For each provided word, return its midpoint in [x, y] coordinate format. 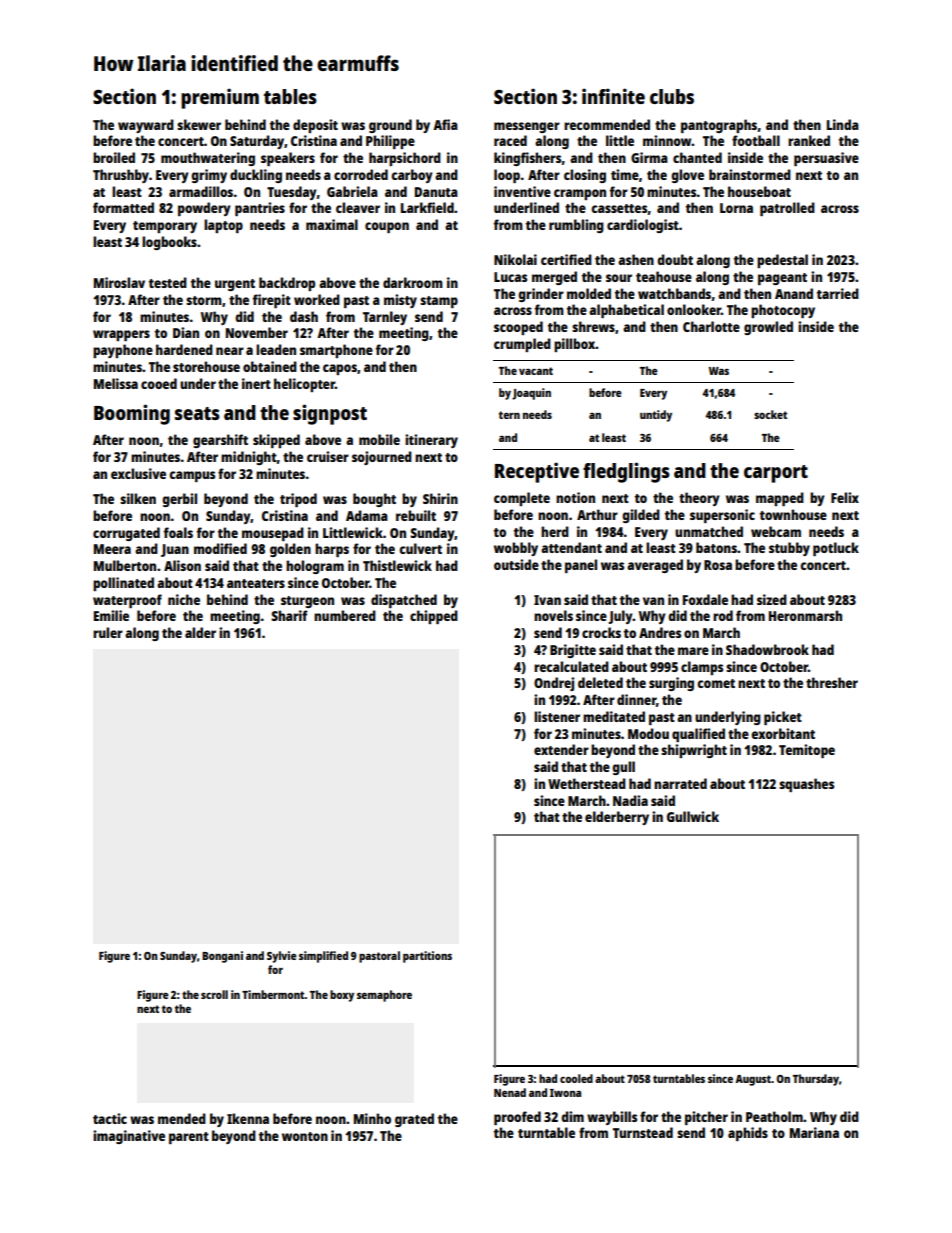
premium [220, 98]
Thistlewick [397, 565]
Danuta [436, 192]
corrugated [126, 534]
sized [772, 599]
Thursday [816, 1080]
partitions [427, 957]
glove [687, 176]
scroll [214, 994]
